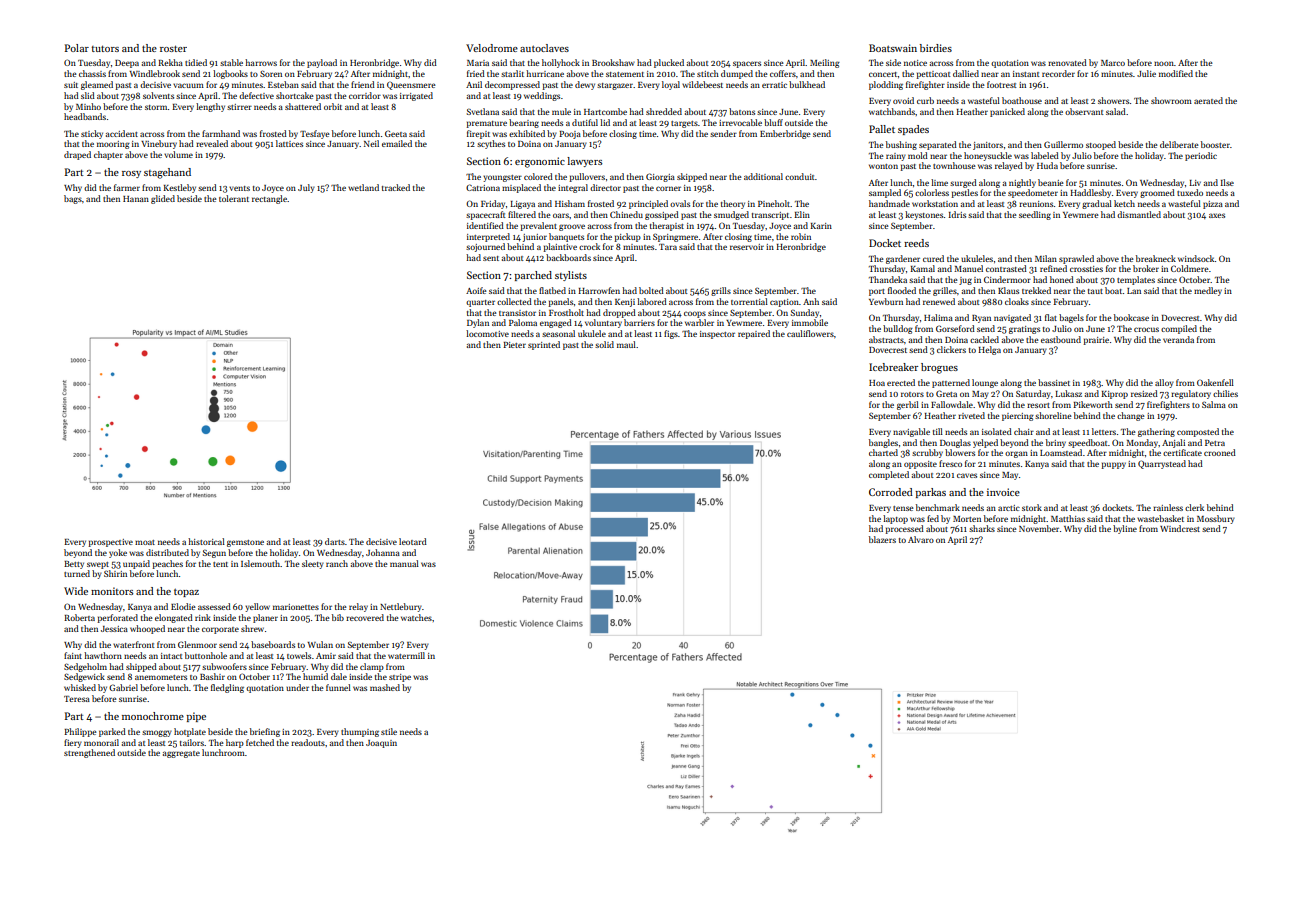 The image size is (1308, 924). What do you see at coordinates (172, 656) in the image?
I see `intact` at bounding box center [172, 656].
